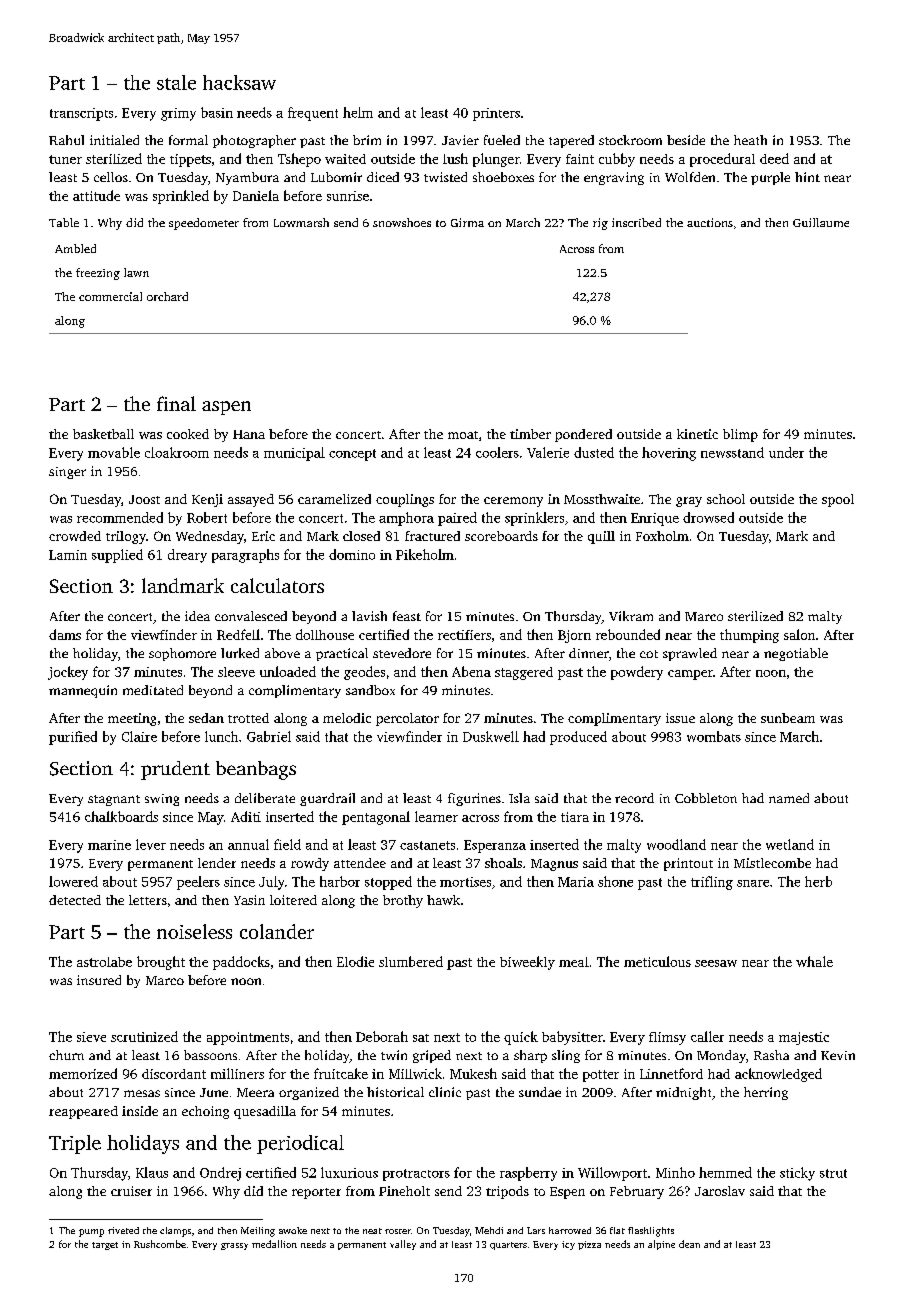 The width and height of the screenshot is (908, 1316). I want to click on valley, so click(403, 1245).
